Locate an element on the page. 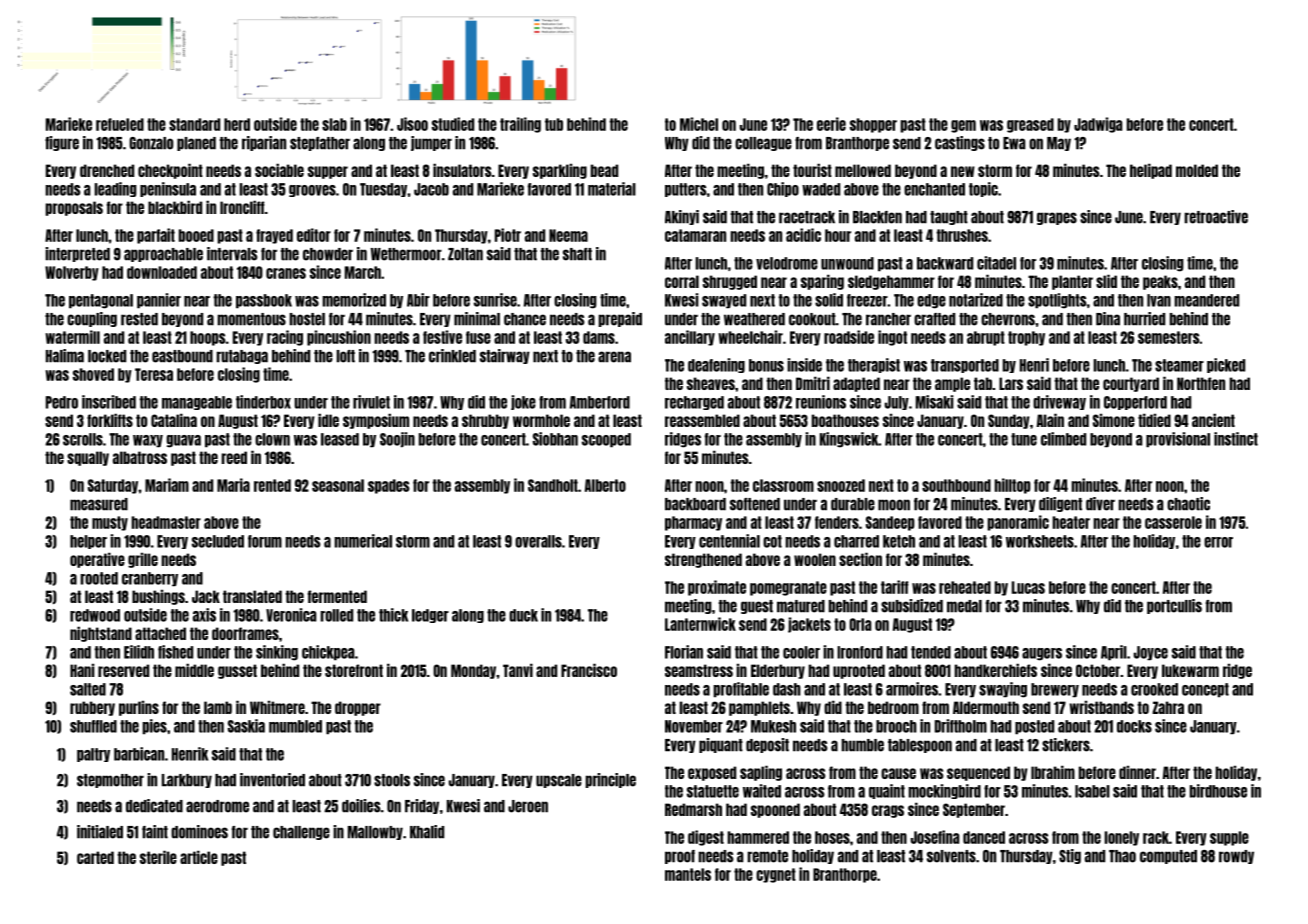  putters is located at coordinates (686, 190).
